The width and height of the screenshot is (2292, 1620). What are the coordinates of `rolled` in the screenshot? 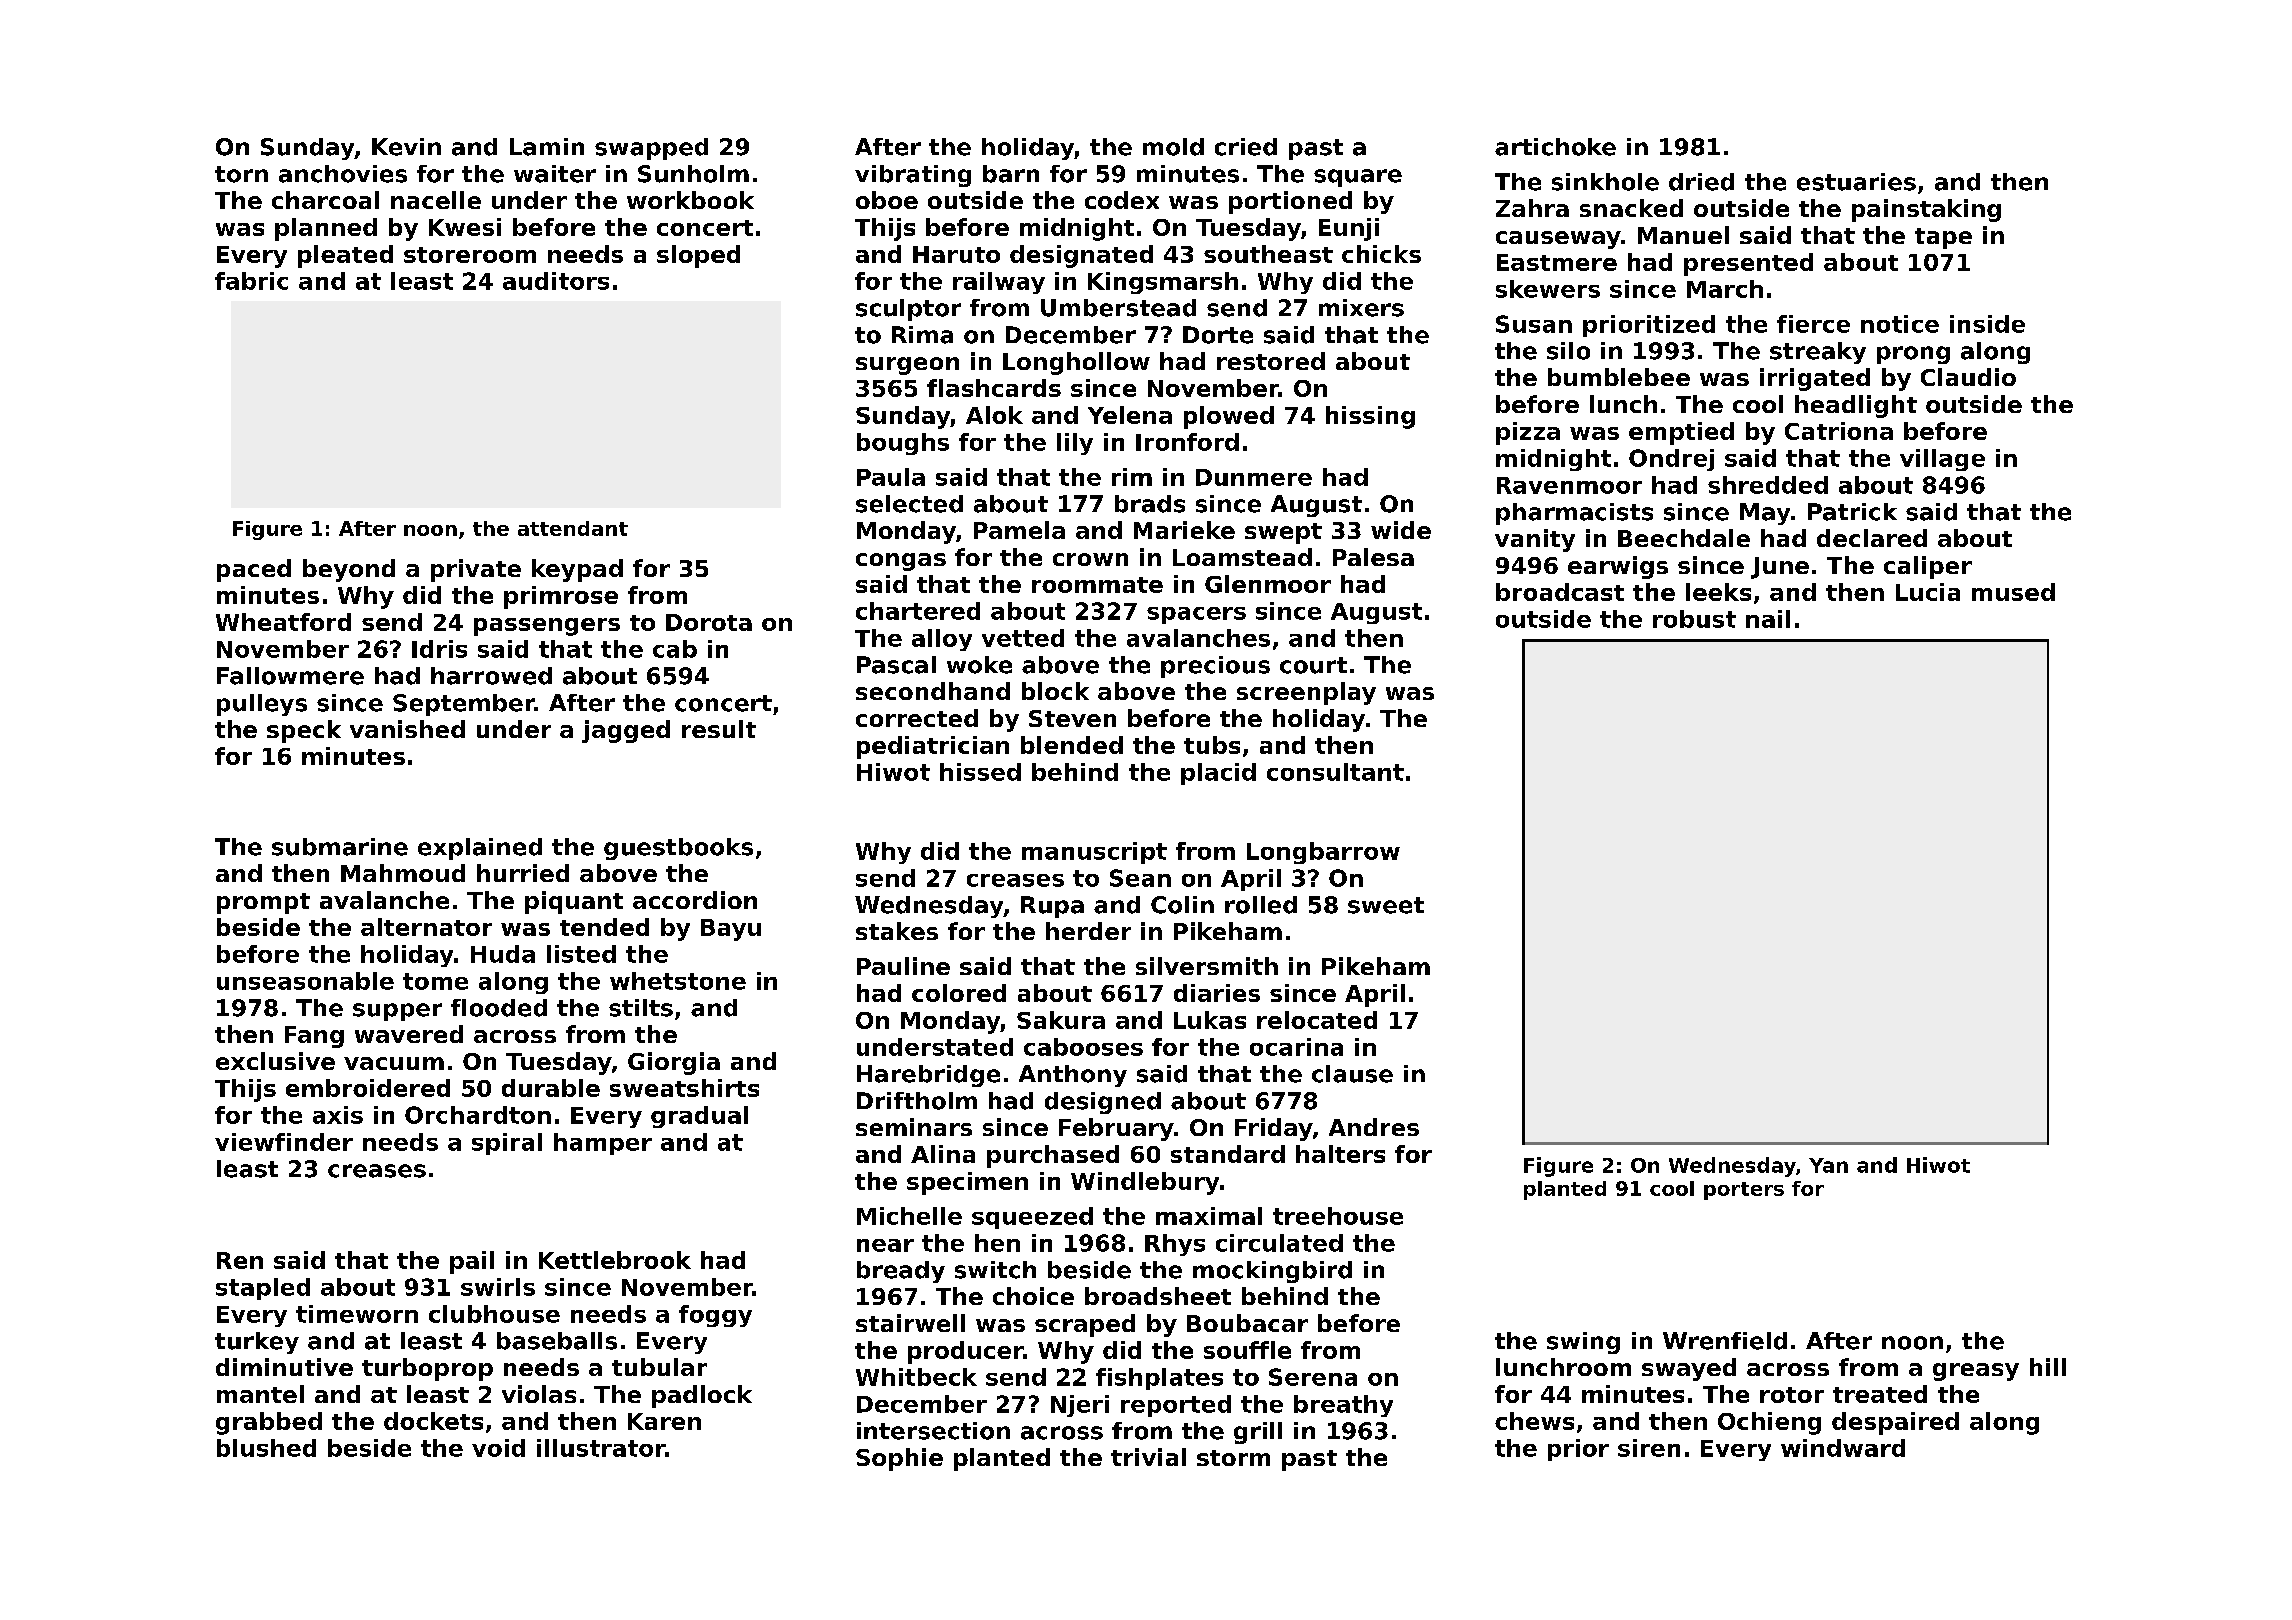 It's located at (1261, 905).
